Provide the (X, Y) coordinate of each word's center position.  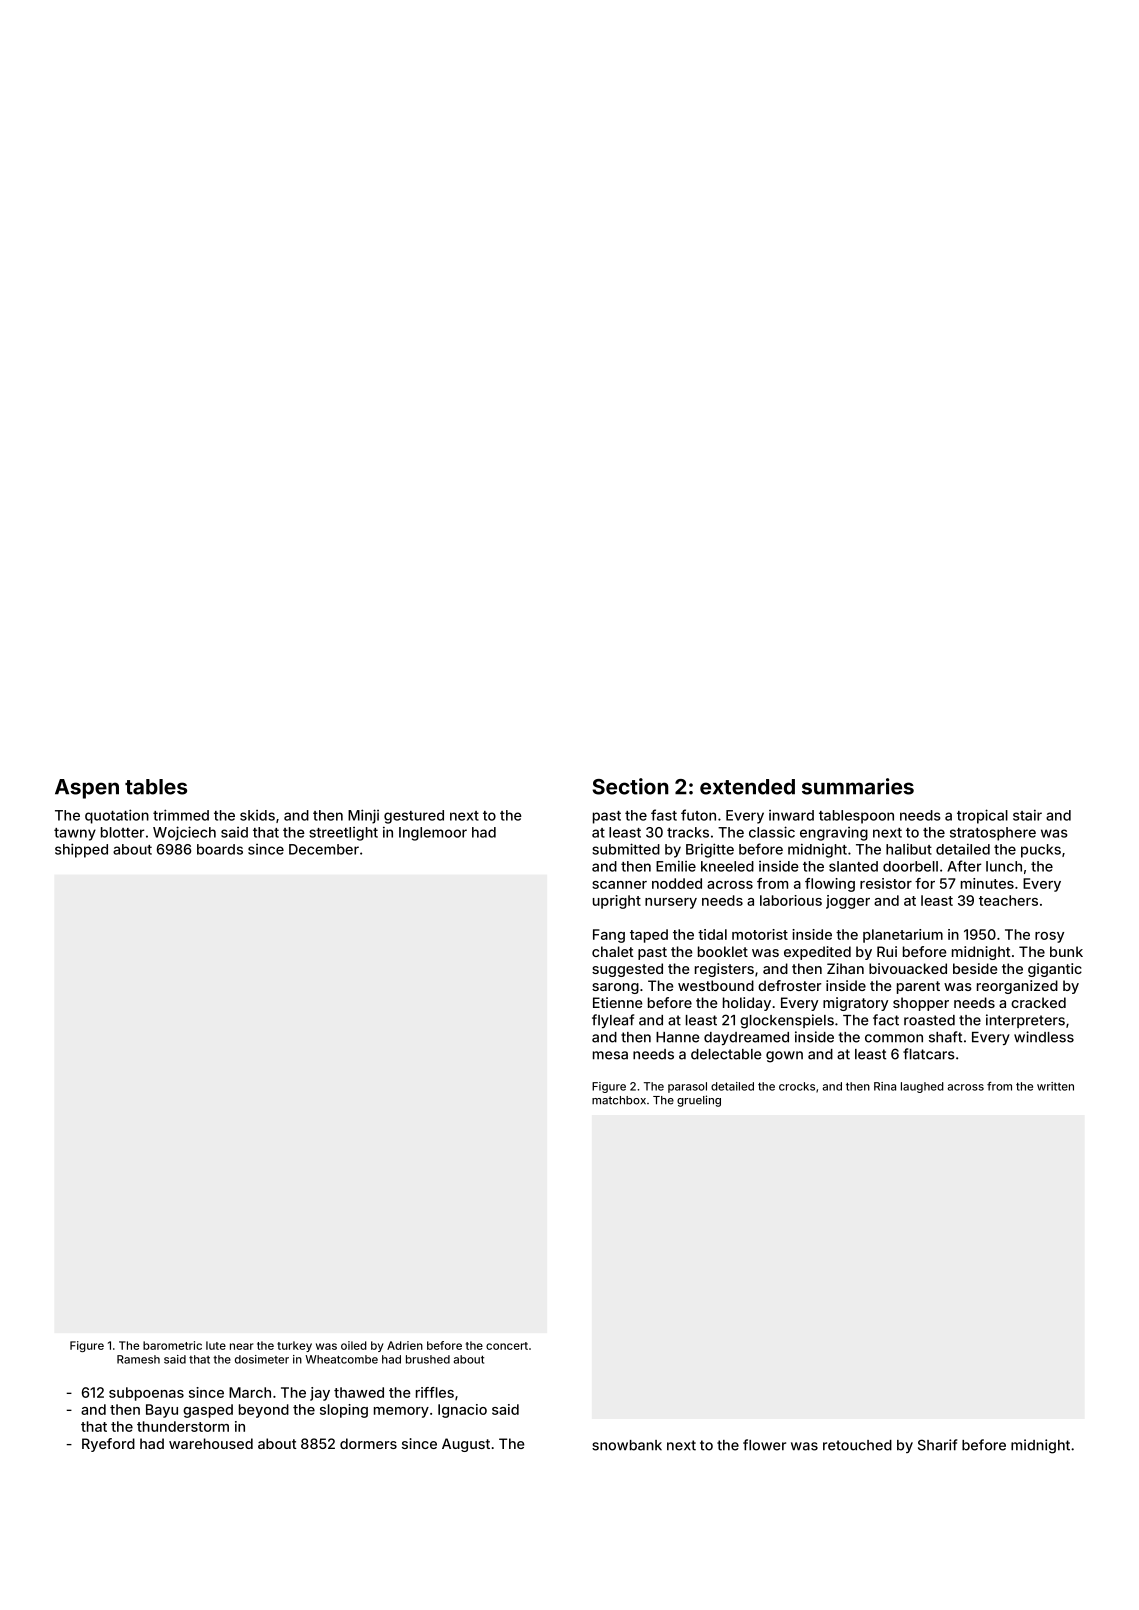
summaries (858, 786)
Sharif (937, 1445)
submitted (626, 849)
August (466, 1445)
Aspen (87, 789)
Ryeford (108, 1445)
